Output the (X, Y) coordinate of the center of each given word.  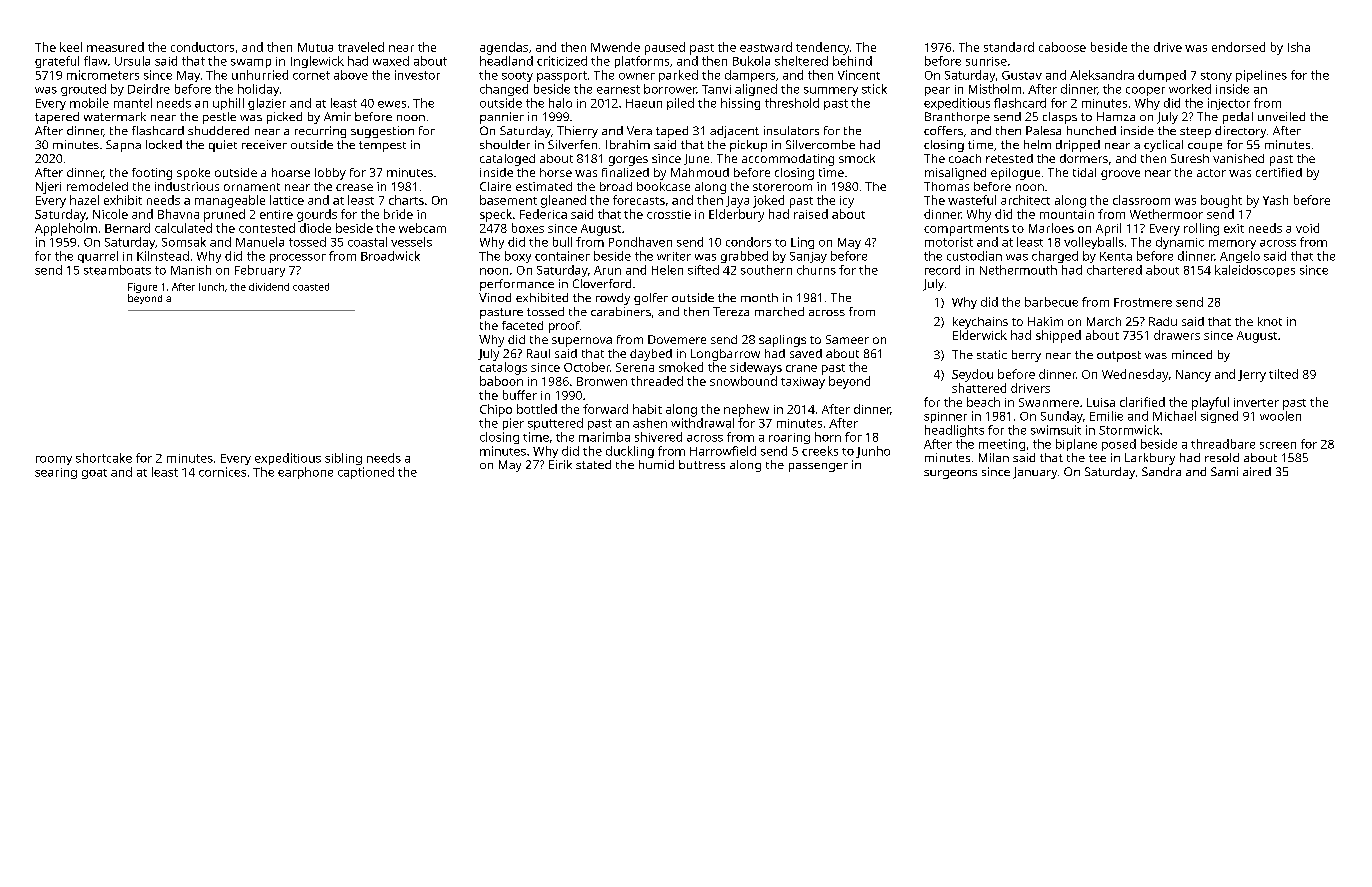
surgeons (950, 474)
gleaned (563, 201)
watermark (115, 116)
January (1035, 473)
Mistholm (995, 89)
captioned (366, 473)
